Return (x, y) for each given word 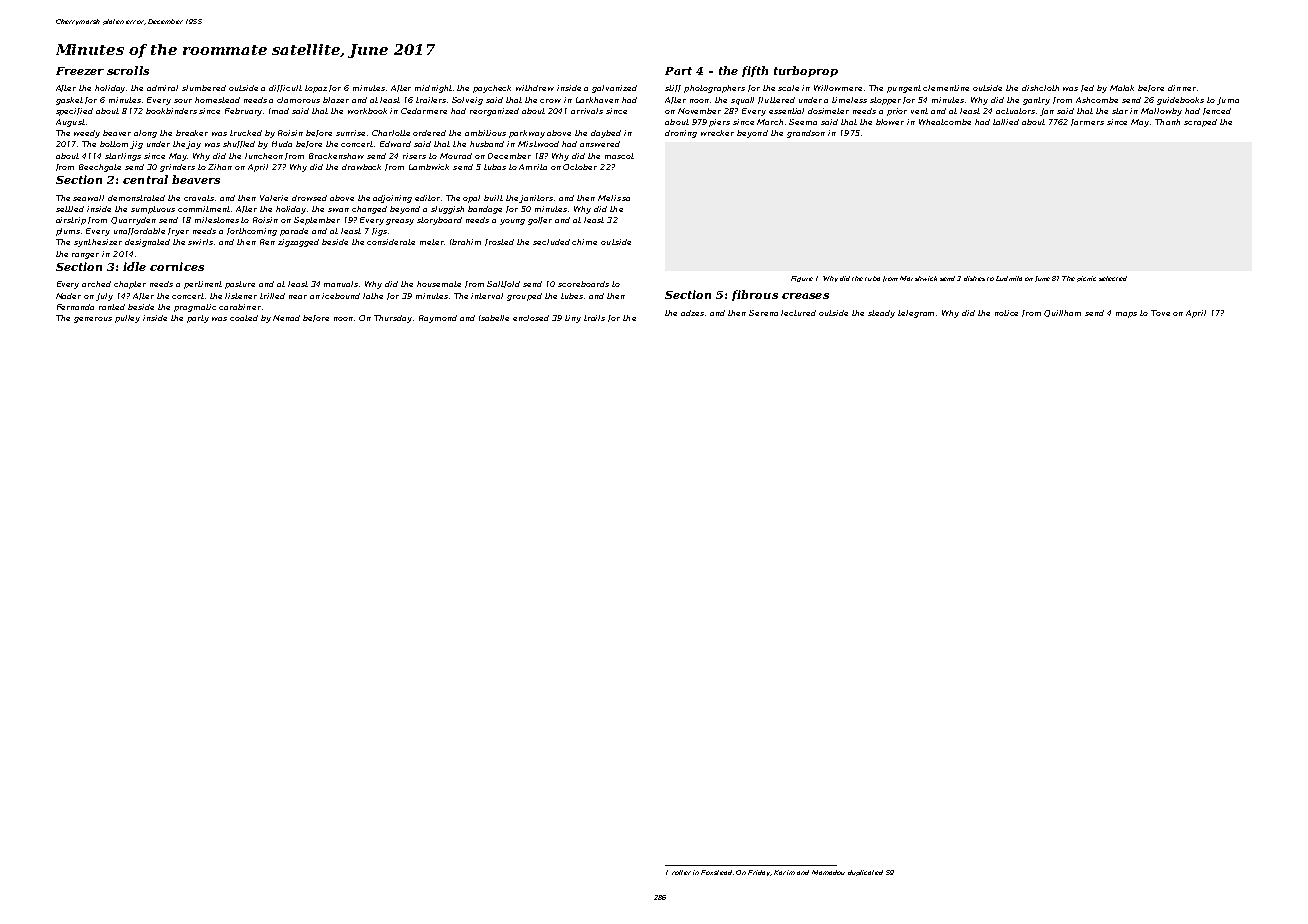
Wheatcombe (945, 122)
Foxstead (716, 872)
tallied (1006, 122)
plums (68, 232)
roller (681, 872)
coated (244, 318)
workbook (367, 111)
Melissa (614, 198)
